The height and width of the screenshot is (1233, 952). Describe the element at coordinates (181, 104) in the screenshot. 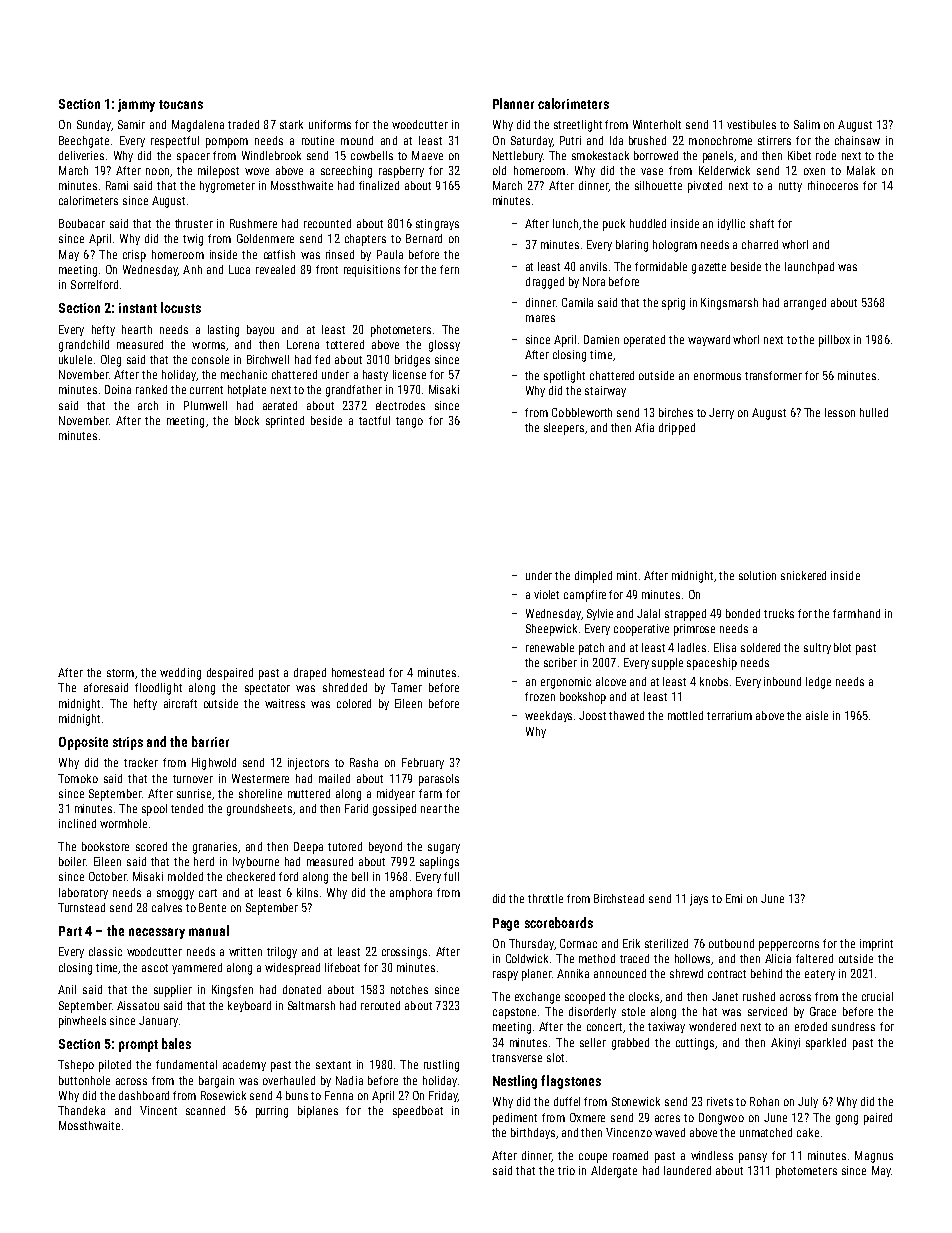

I see `toucans` at that location.
